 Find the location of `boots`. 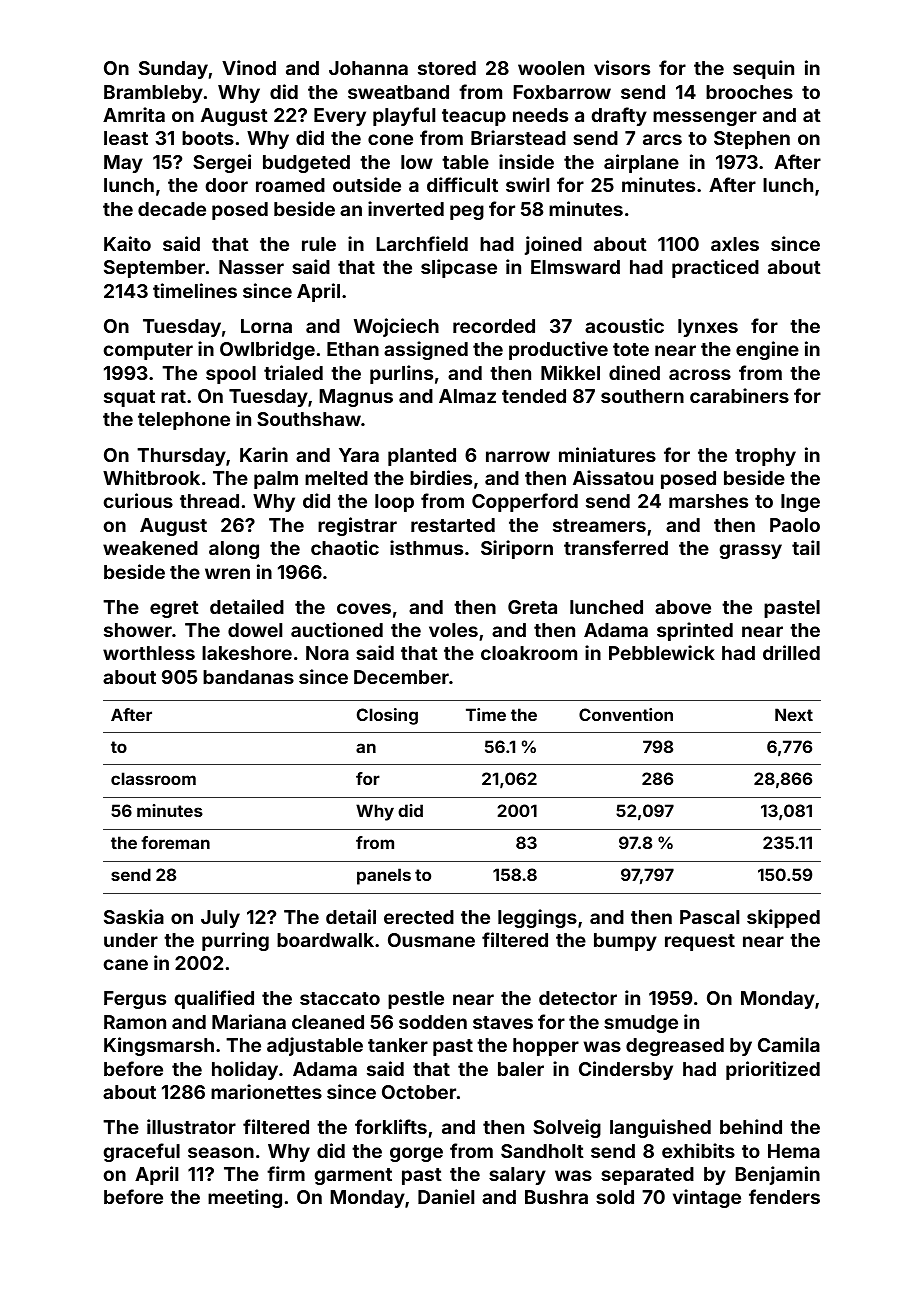

boots is located at coordinates (208, 138).
